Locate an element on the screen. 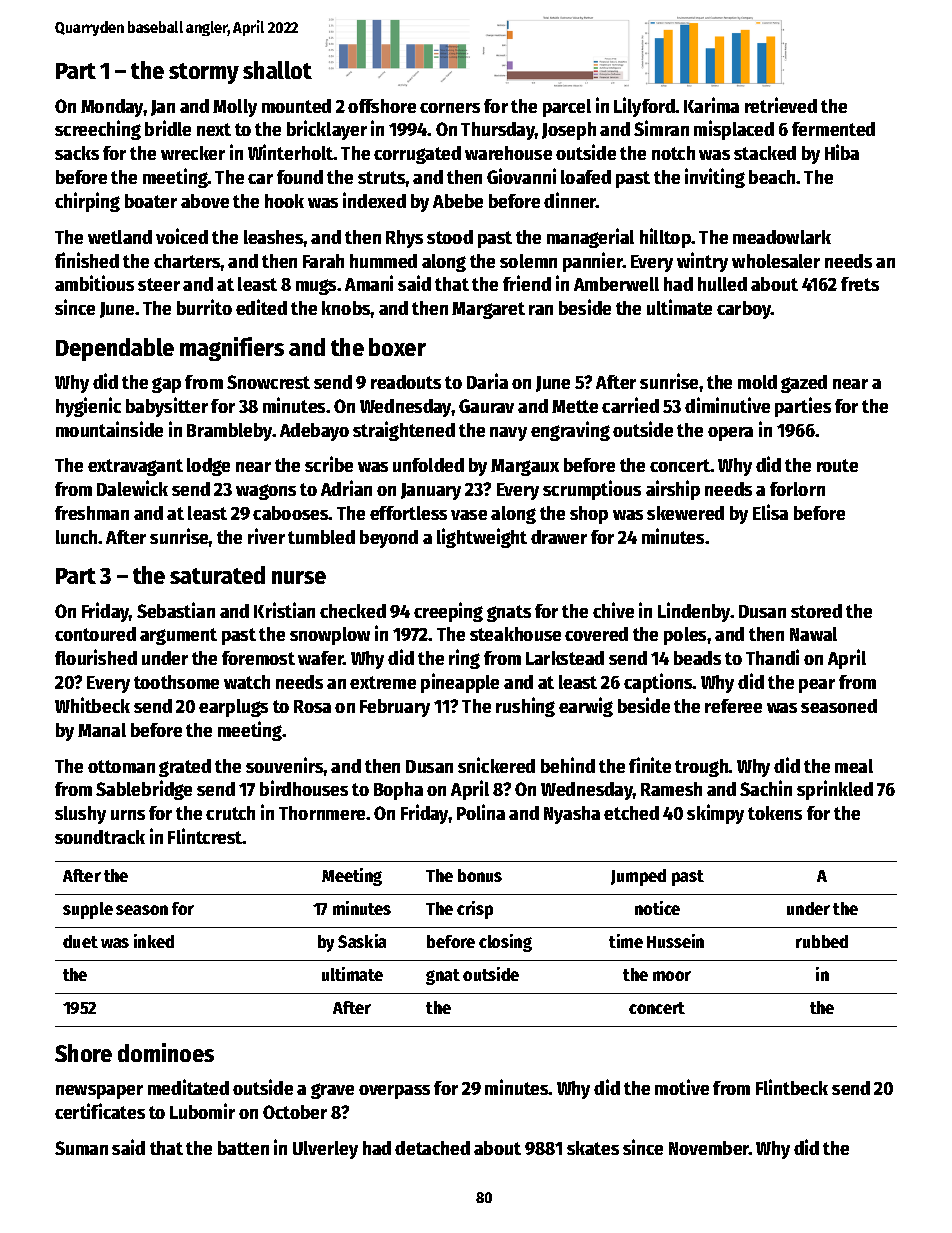 Image resolution: width=952 pixels, height=1233 pixels. hygienic is located at coordinates (88, 407).
